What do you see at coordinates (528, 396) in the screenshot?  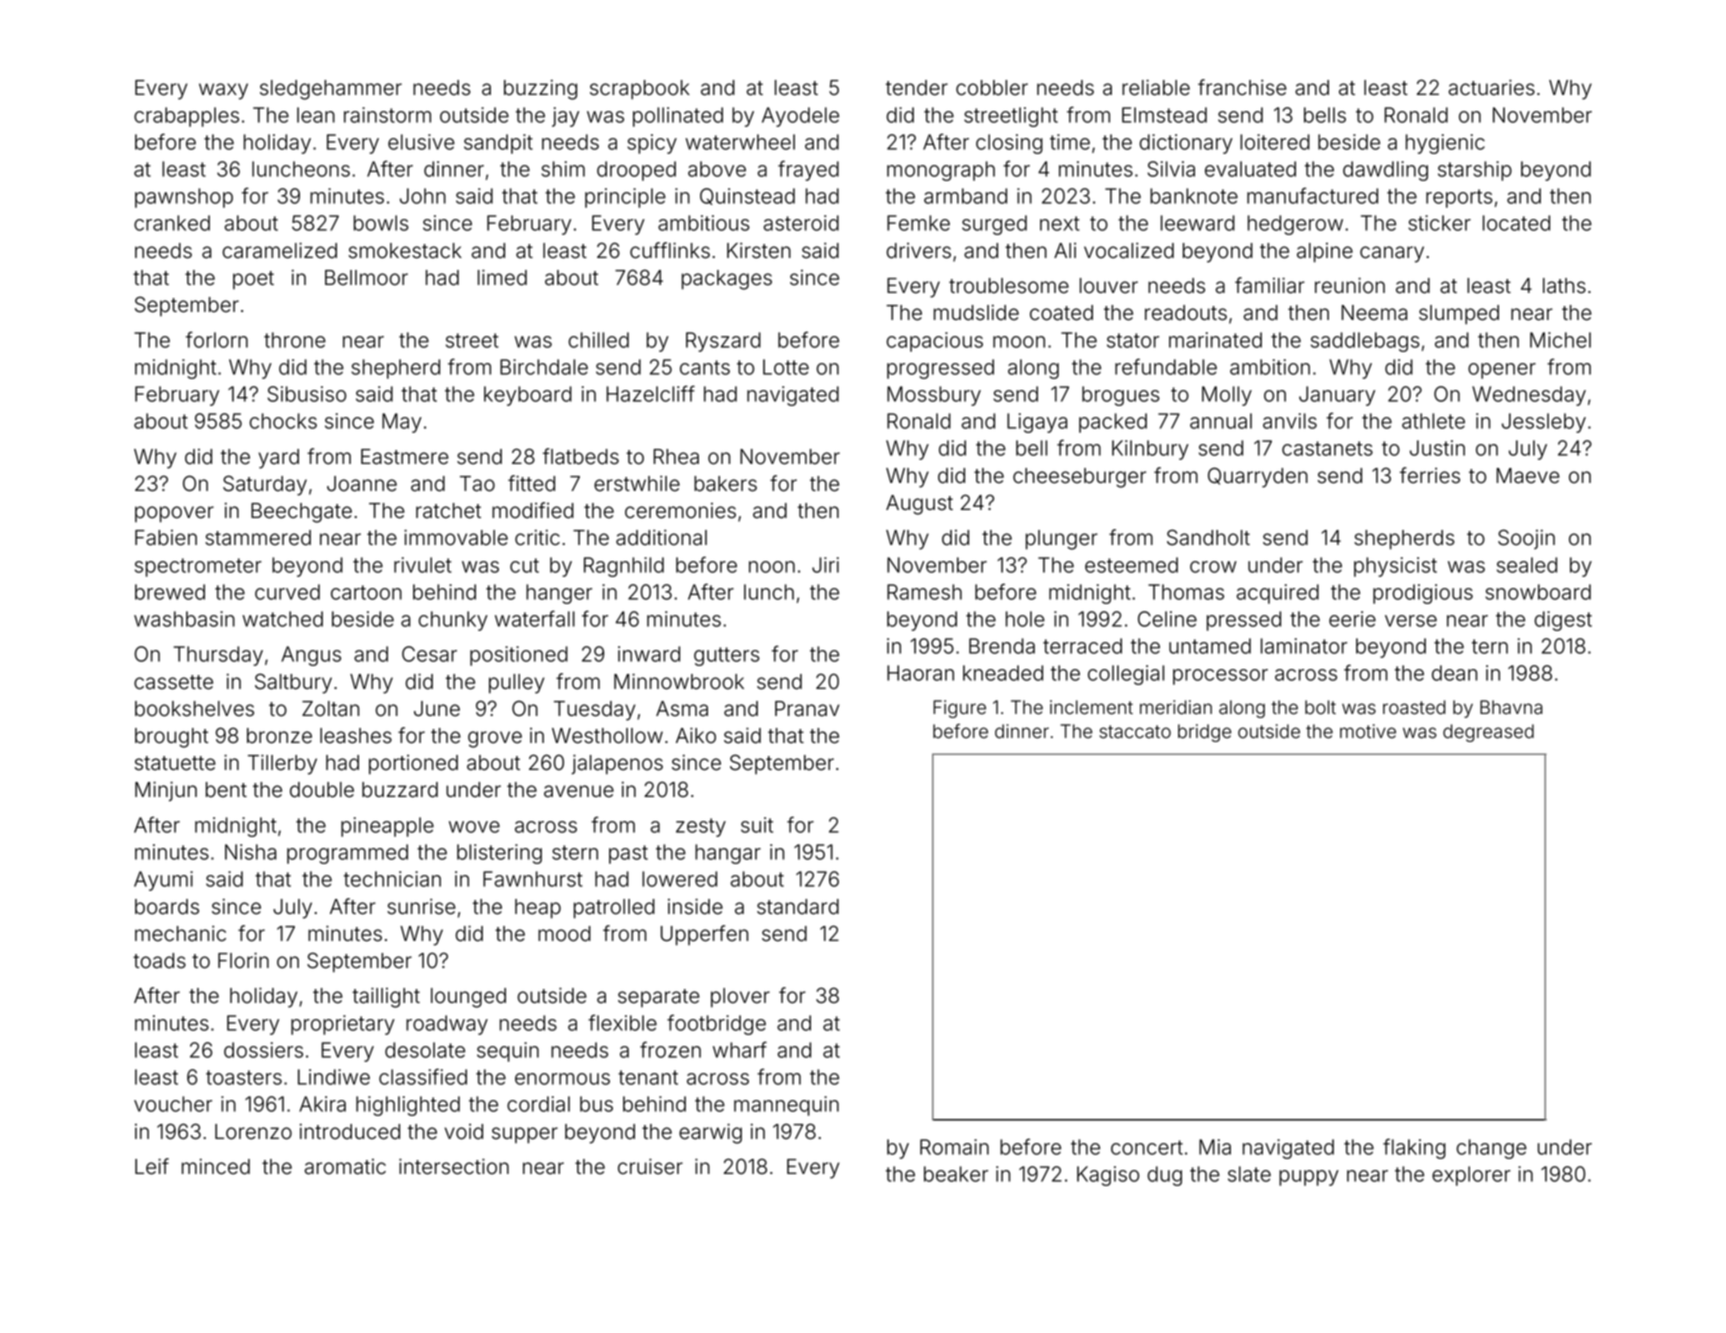 I see `keyboard` at bounding box center [528, 396].
